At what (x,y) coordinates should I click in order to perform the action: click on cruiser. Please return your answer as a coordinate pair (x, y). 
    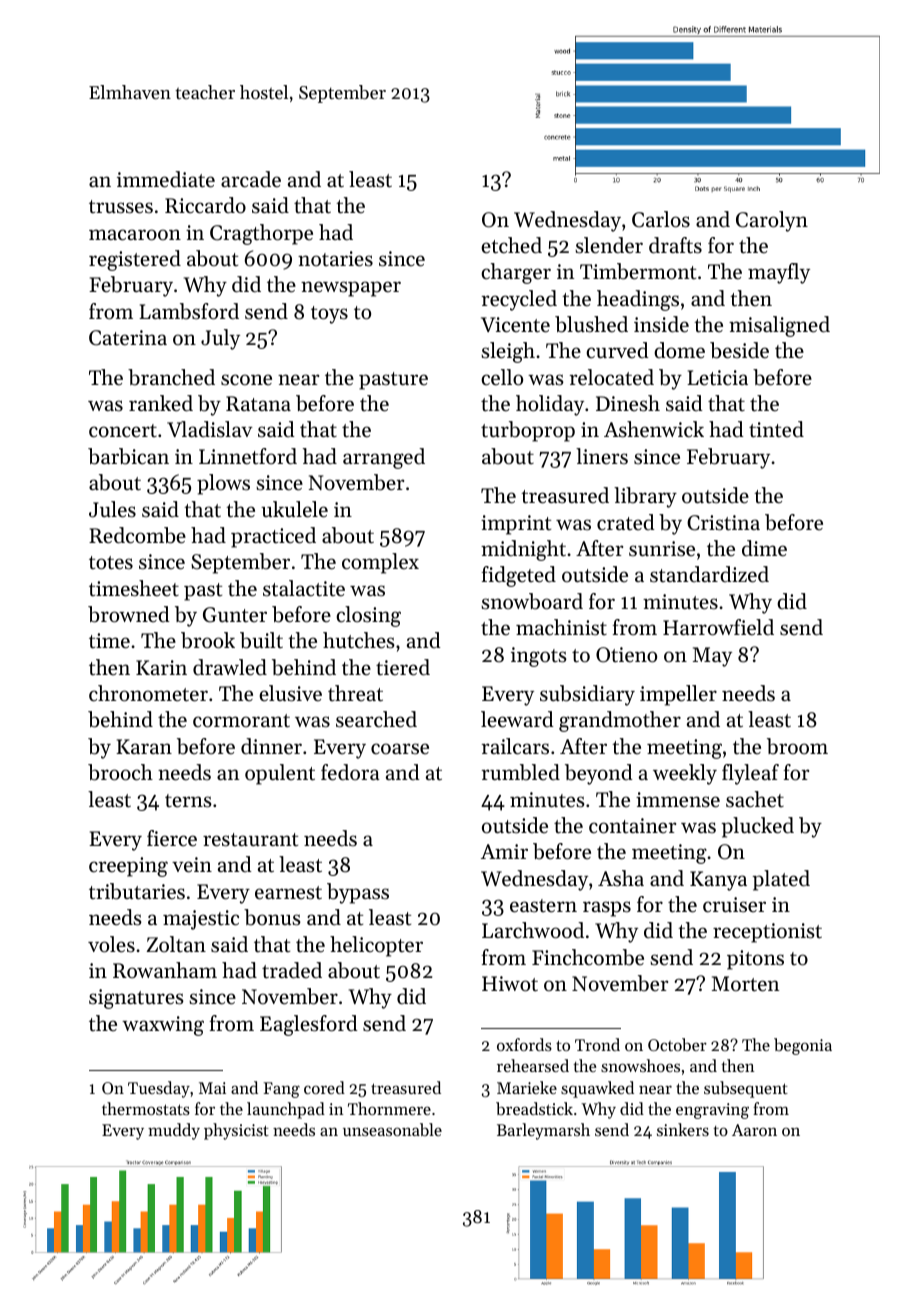
    Looking at the image, I should click on (734, 905).
